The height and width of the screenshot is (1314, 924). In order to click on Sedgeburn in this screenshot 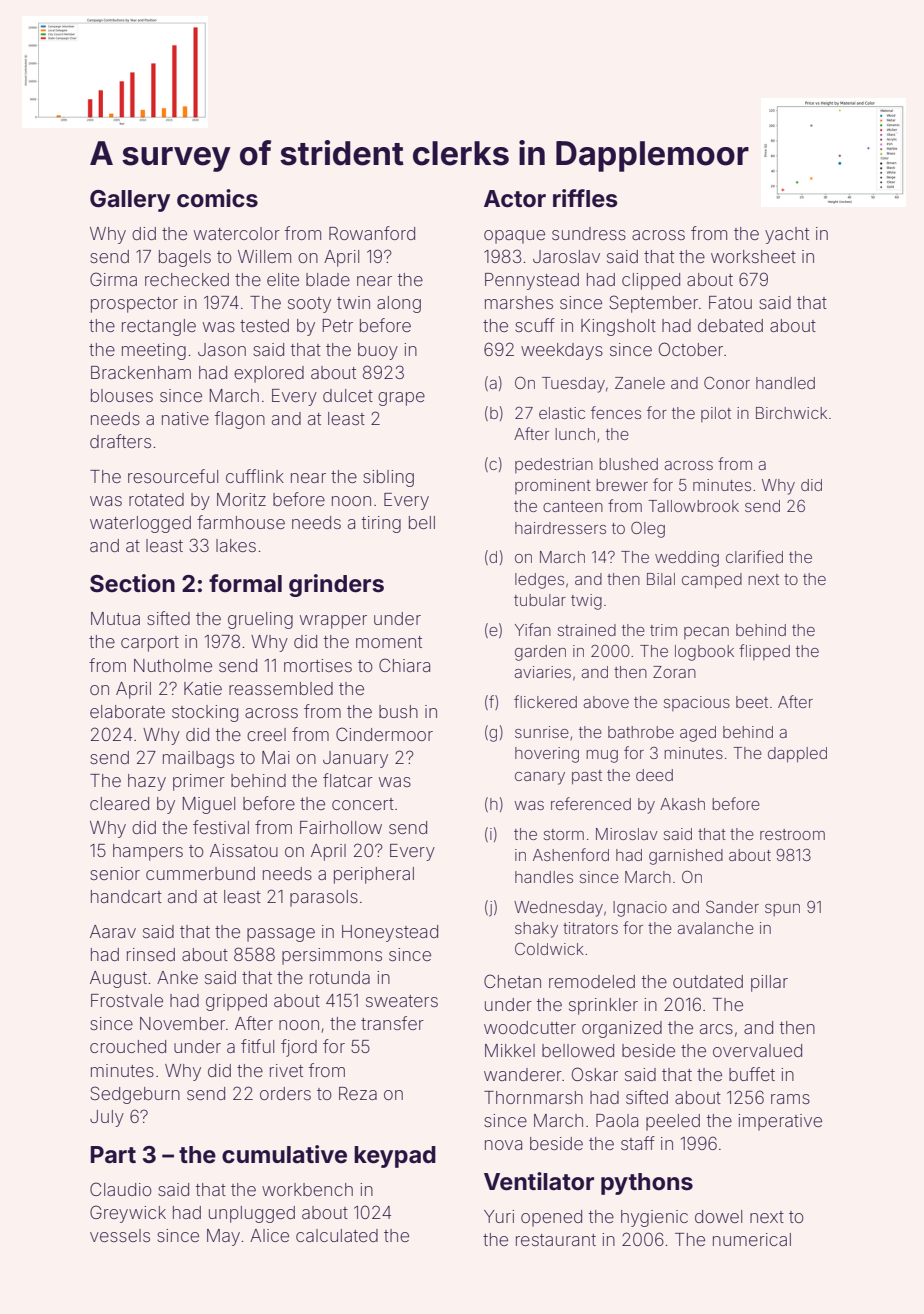, I will do `click(135, 1095)`.
